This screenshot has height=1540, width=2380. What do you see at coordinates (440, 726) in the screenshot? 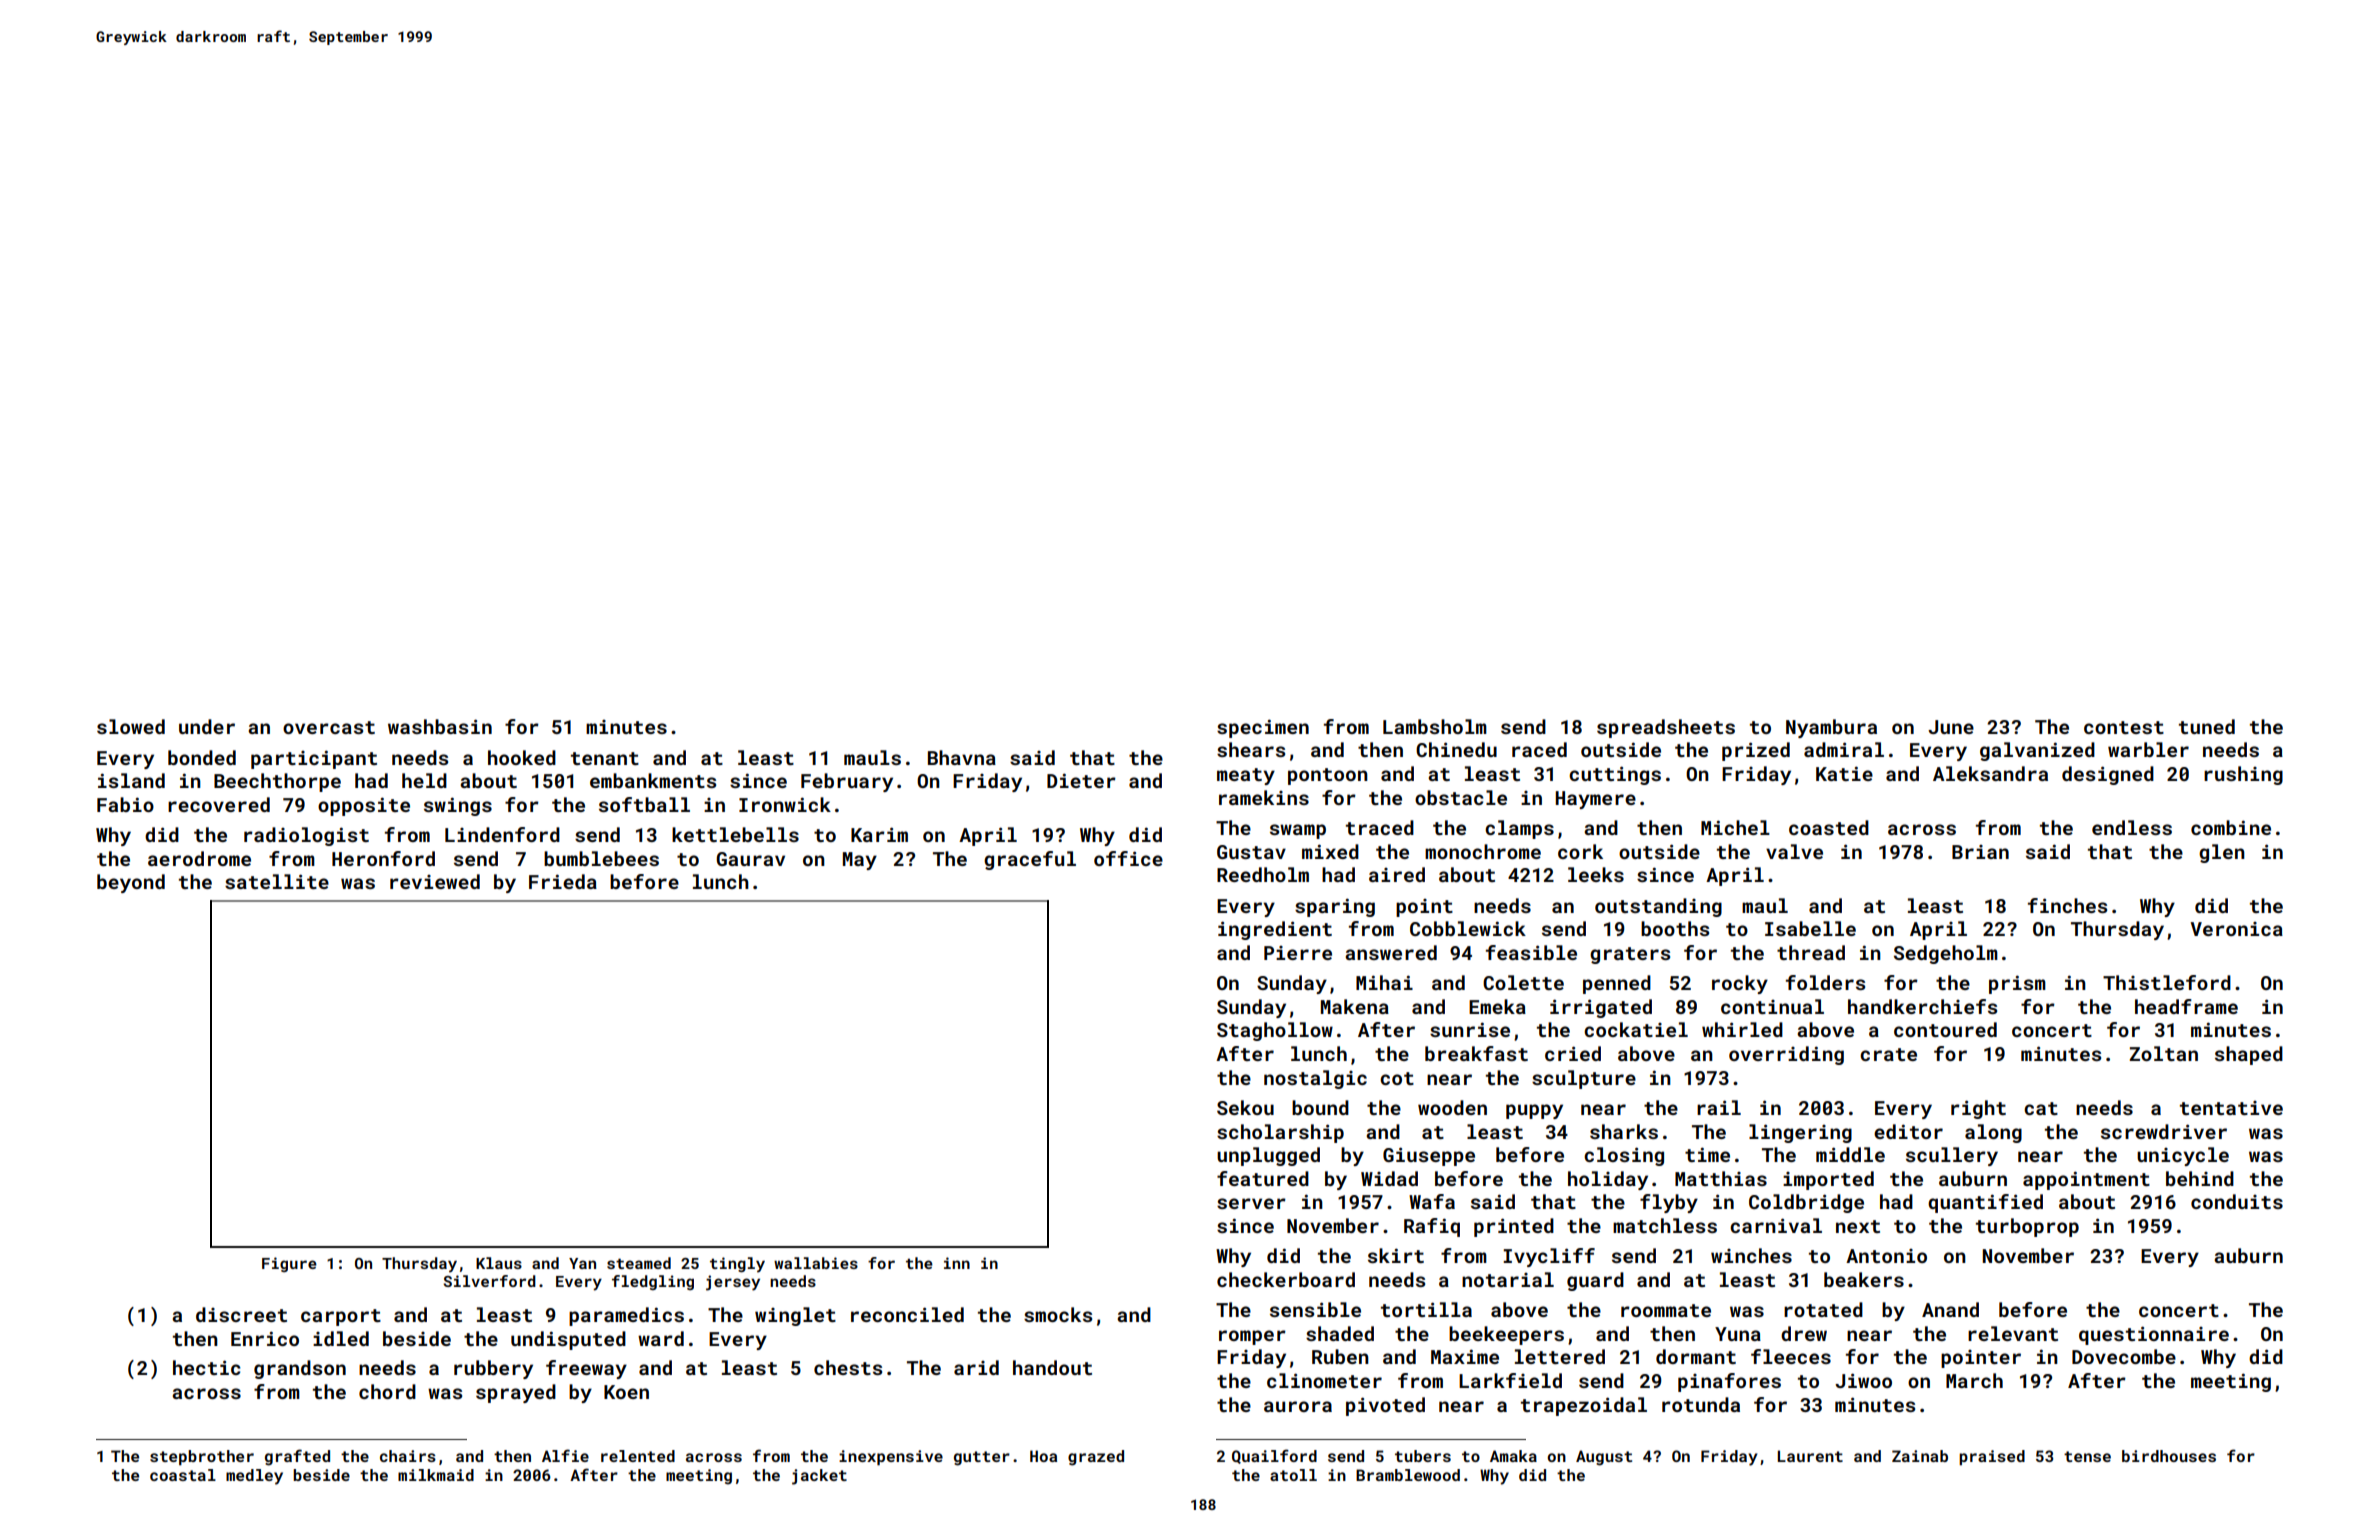
I see `washbasin` at bounding box center [440, 726].
